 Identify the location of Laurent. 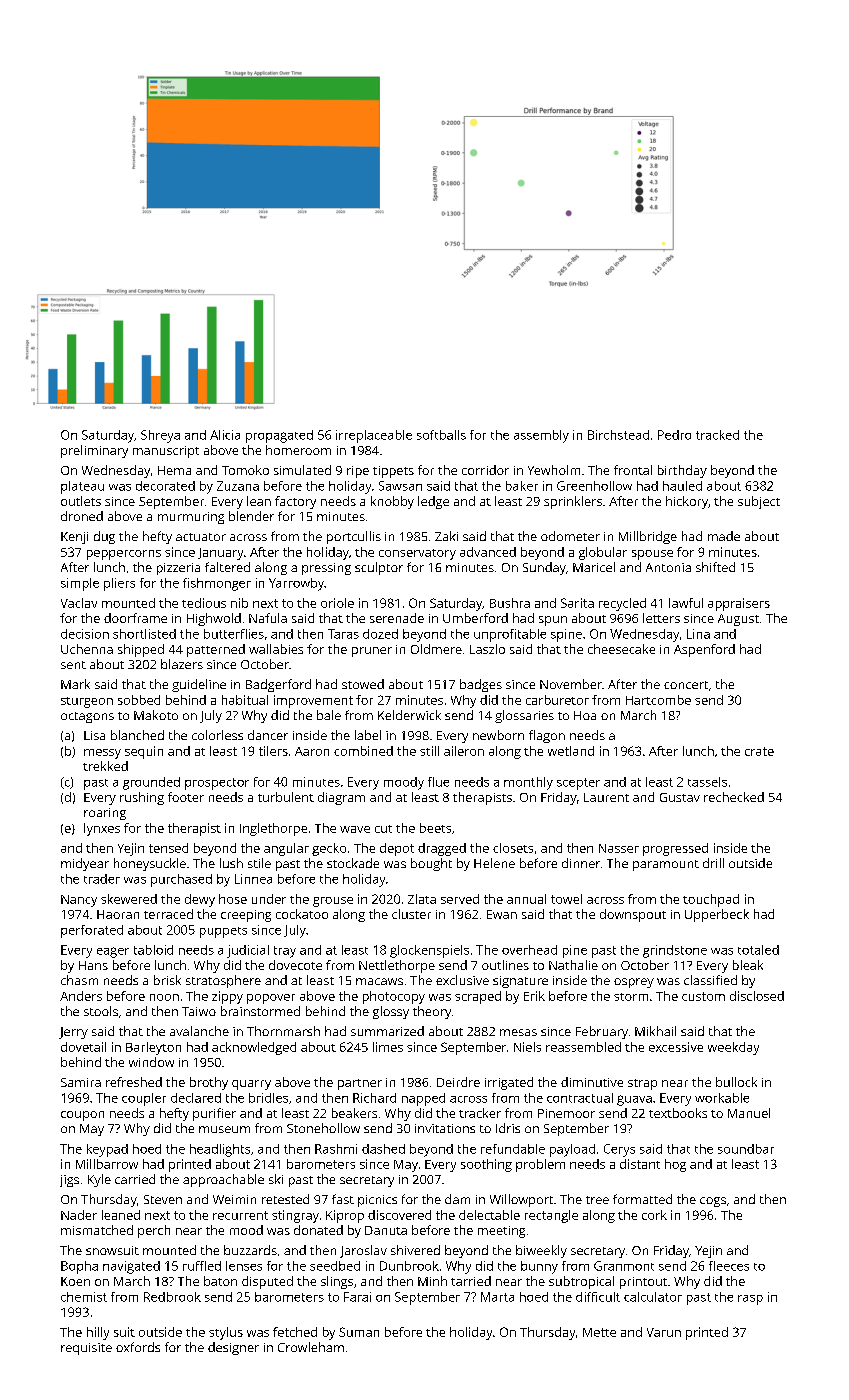
(606, 797).
